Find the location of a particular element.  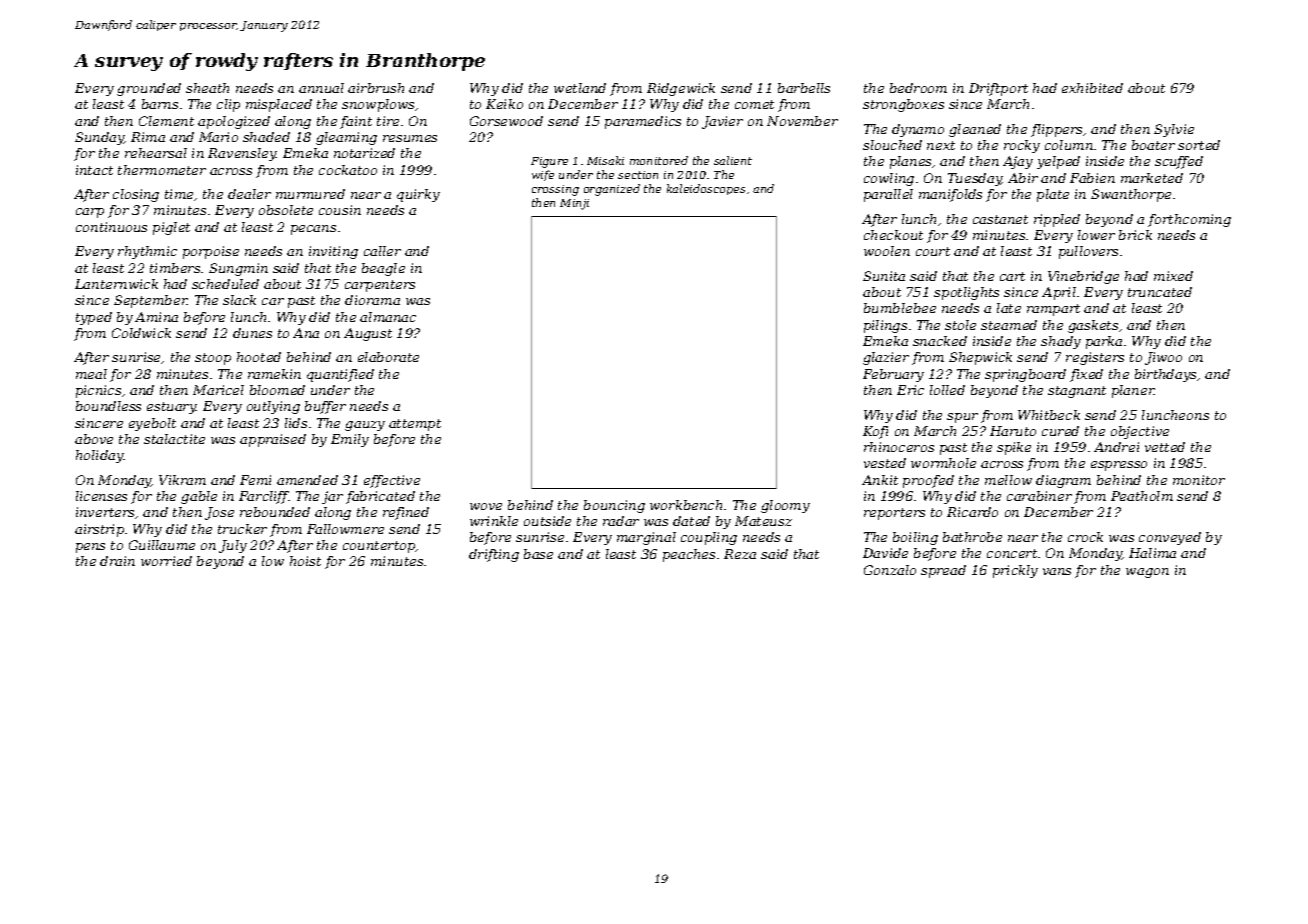

apologized is located at coordinates (234, 122).
